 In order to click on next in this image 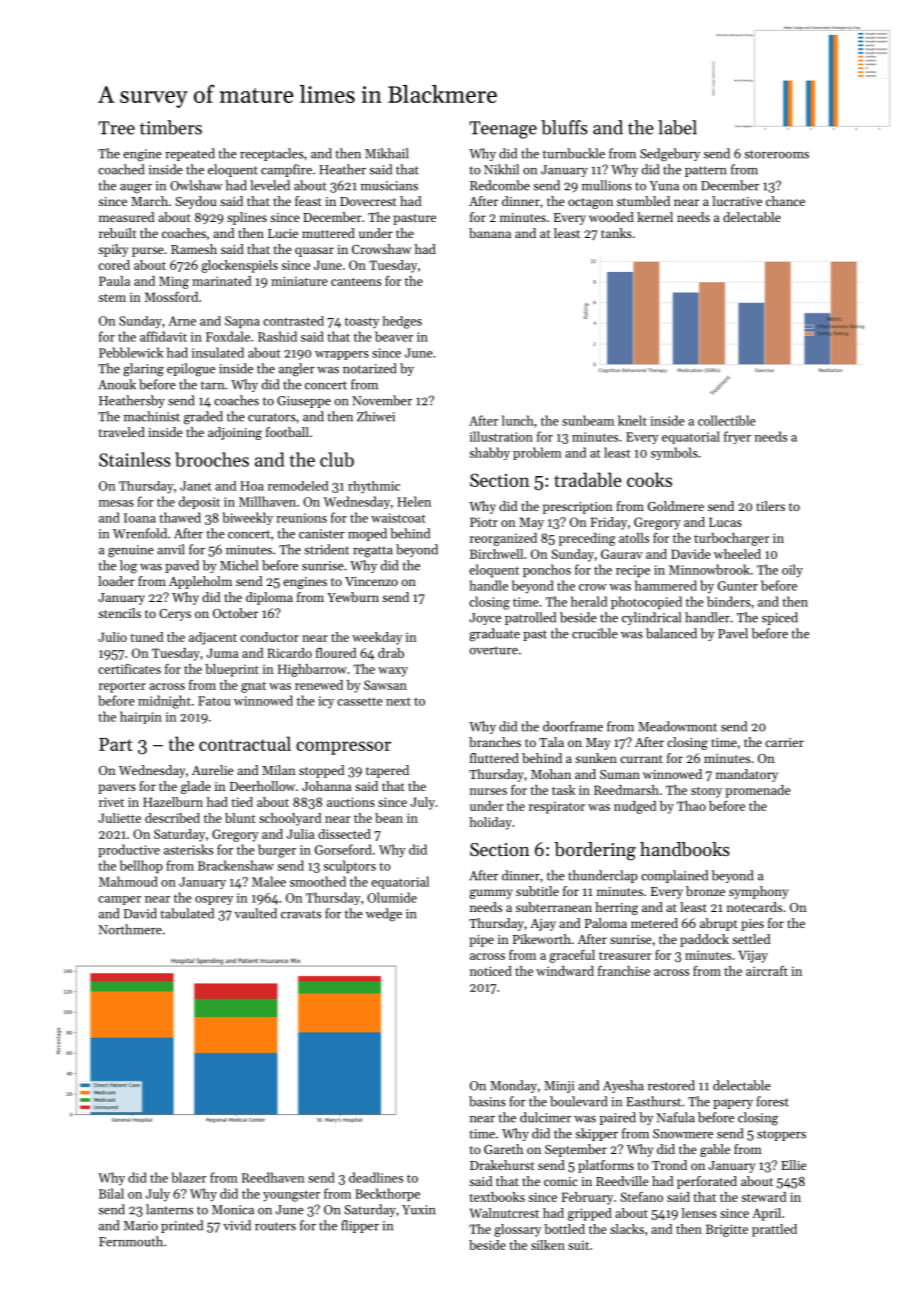, I will do `click(398, 701)`.
